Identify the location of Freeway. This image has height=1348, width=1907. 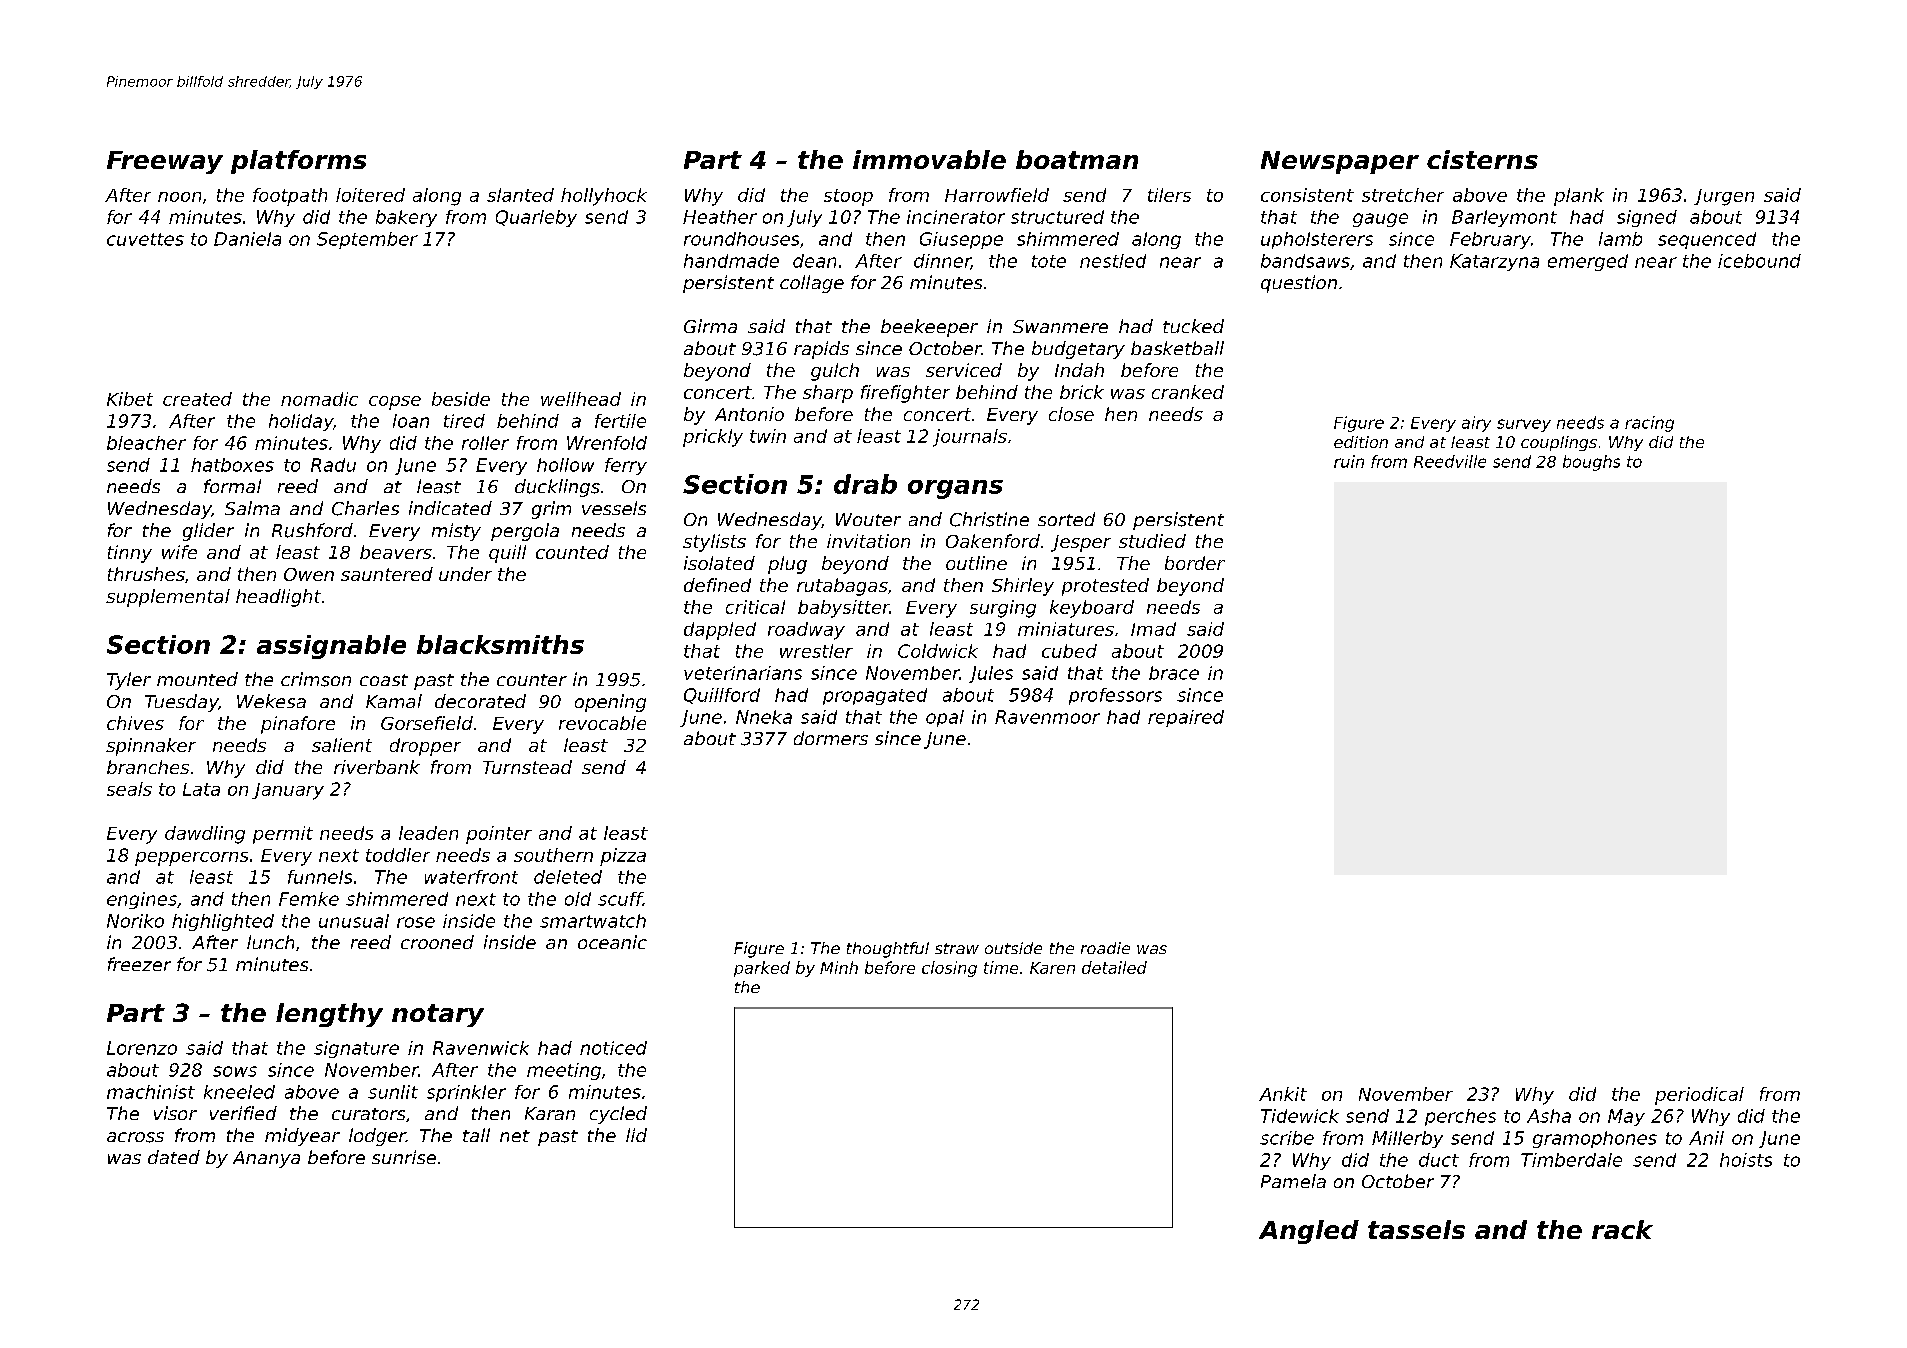
(165, 162).
